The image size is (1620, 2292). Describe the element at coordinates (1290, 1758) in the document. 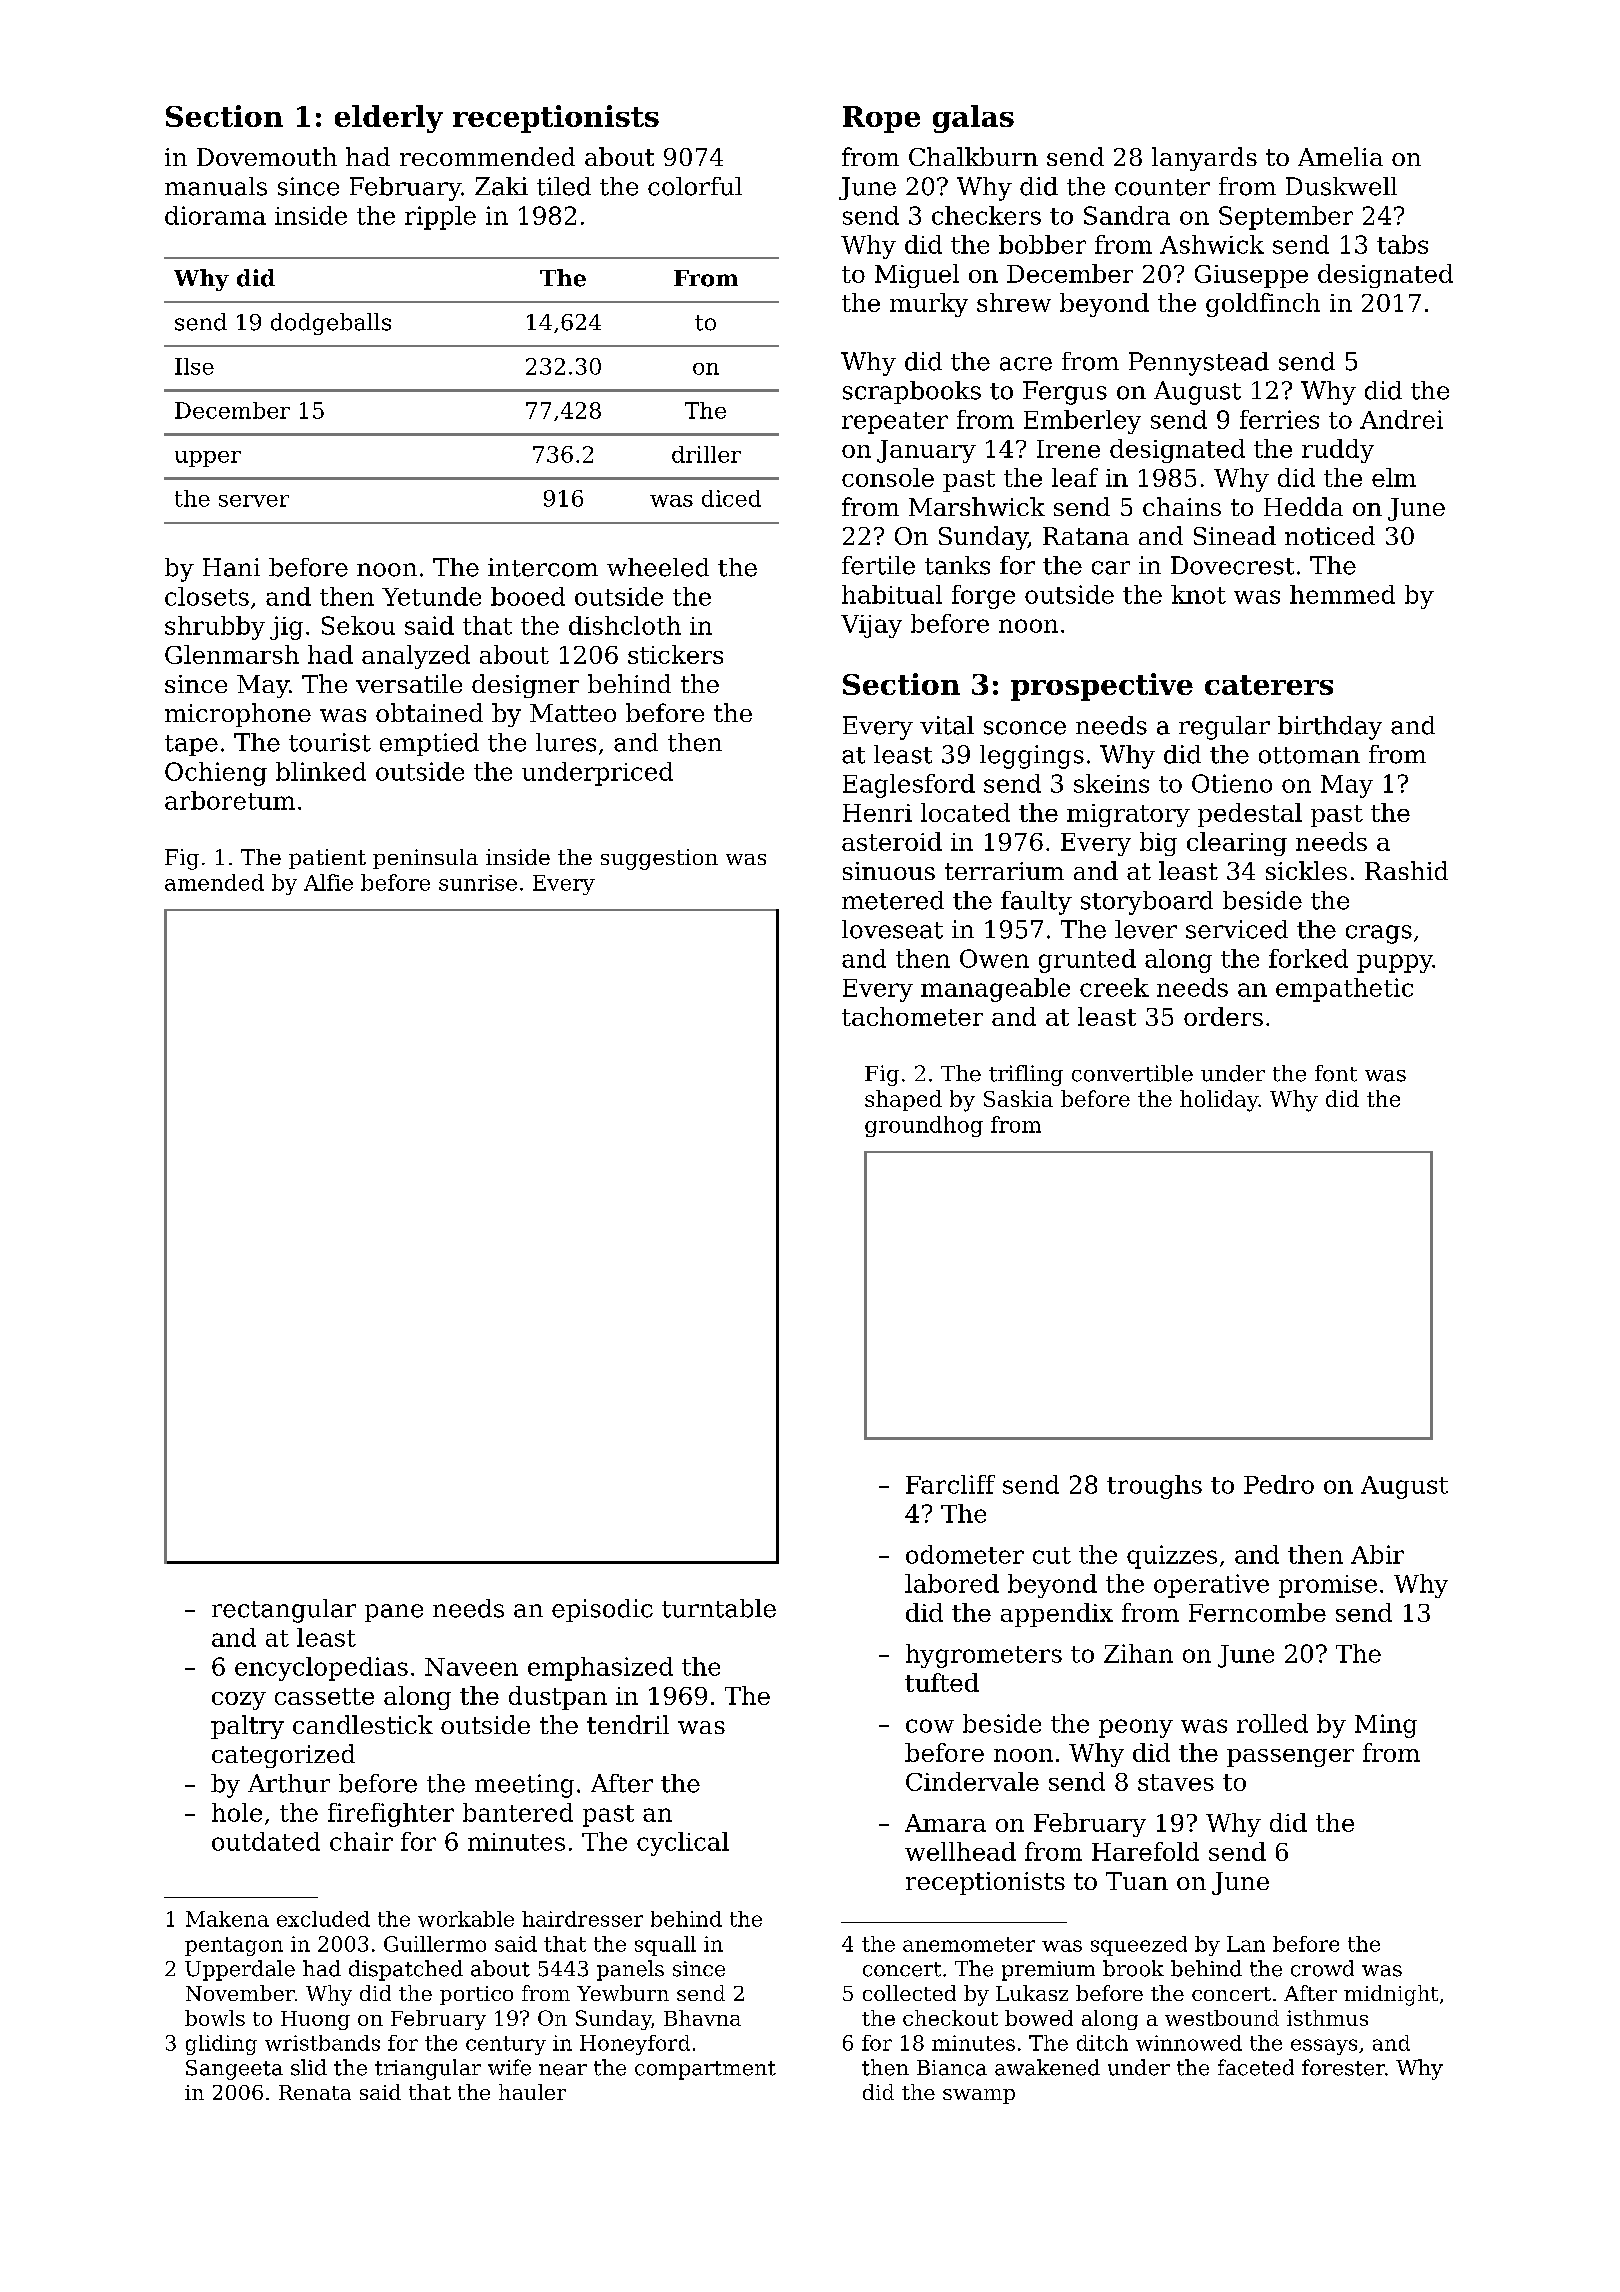

I see `passenger` at that location.
